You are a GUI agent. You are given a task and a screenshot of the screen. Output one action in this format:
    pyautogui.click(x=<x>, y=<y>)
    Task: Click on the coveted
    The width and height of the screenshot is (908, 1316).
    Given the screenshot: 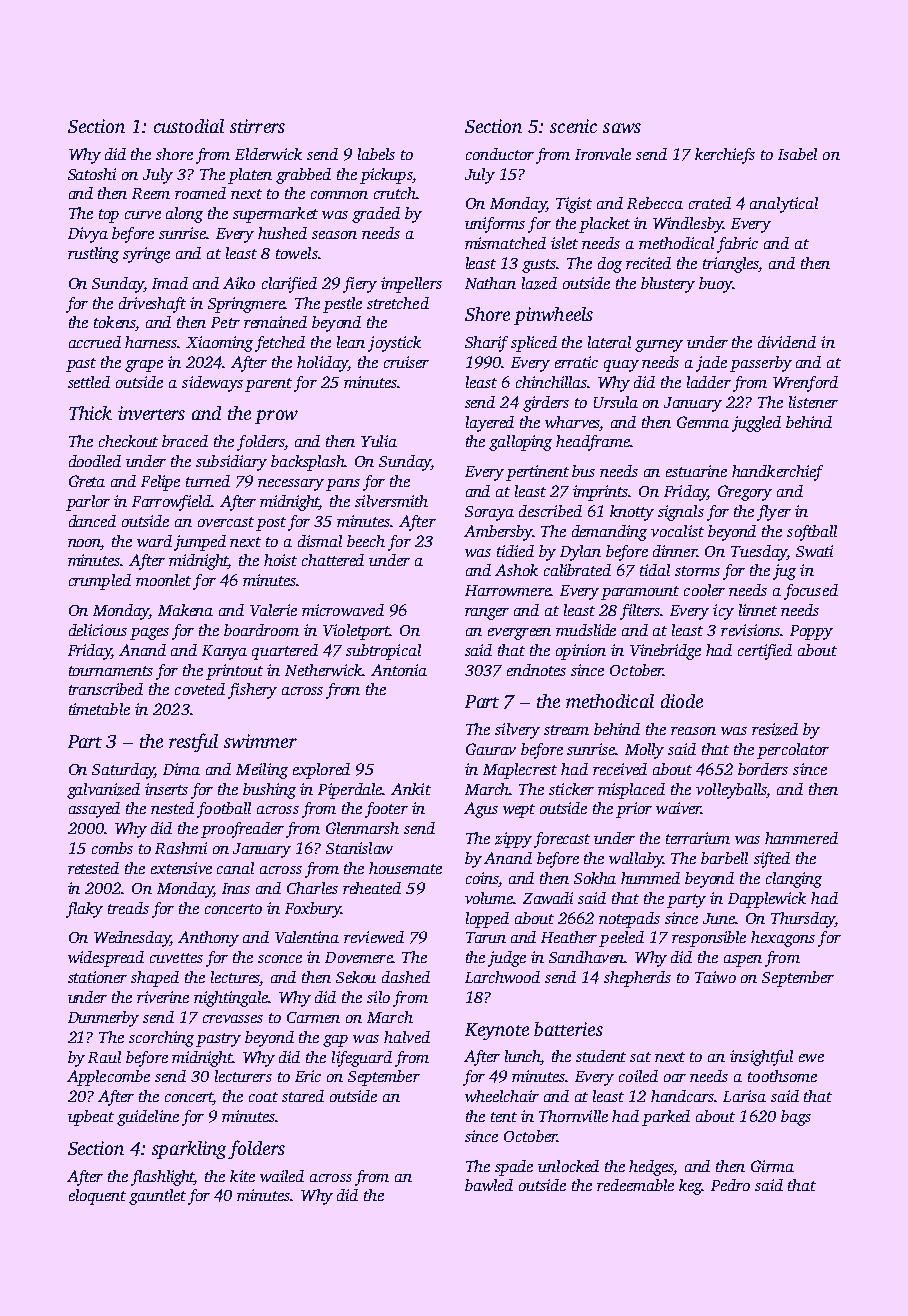 What is the action you would take?
    pyautogui.click(x=200, y=689)
